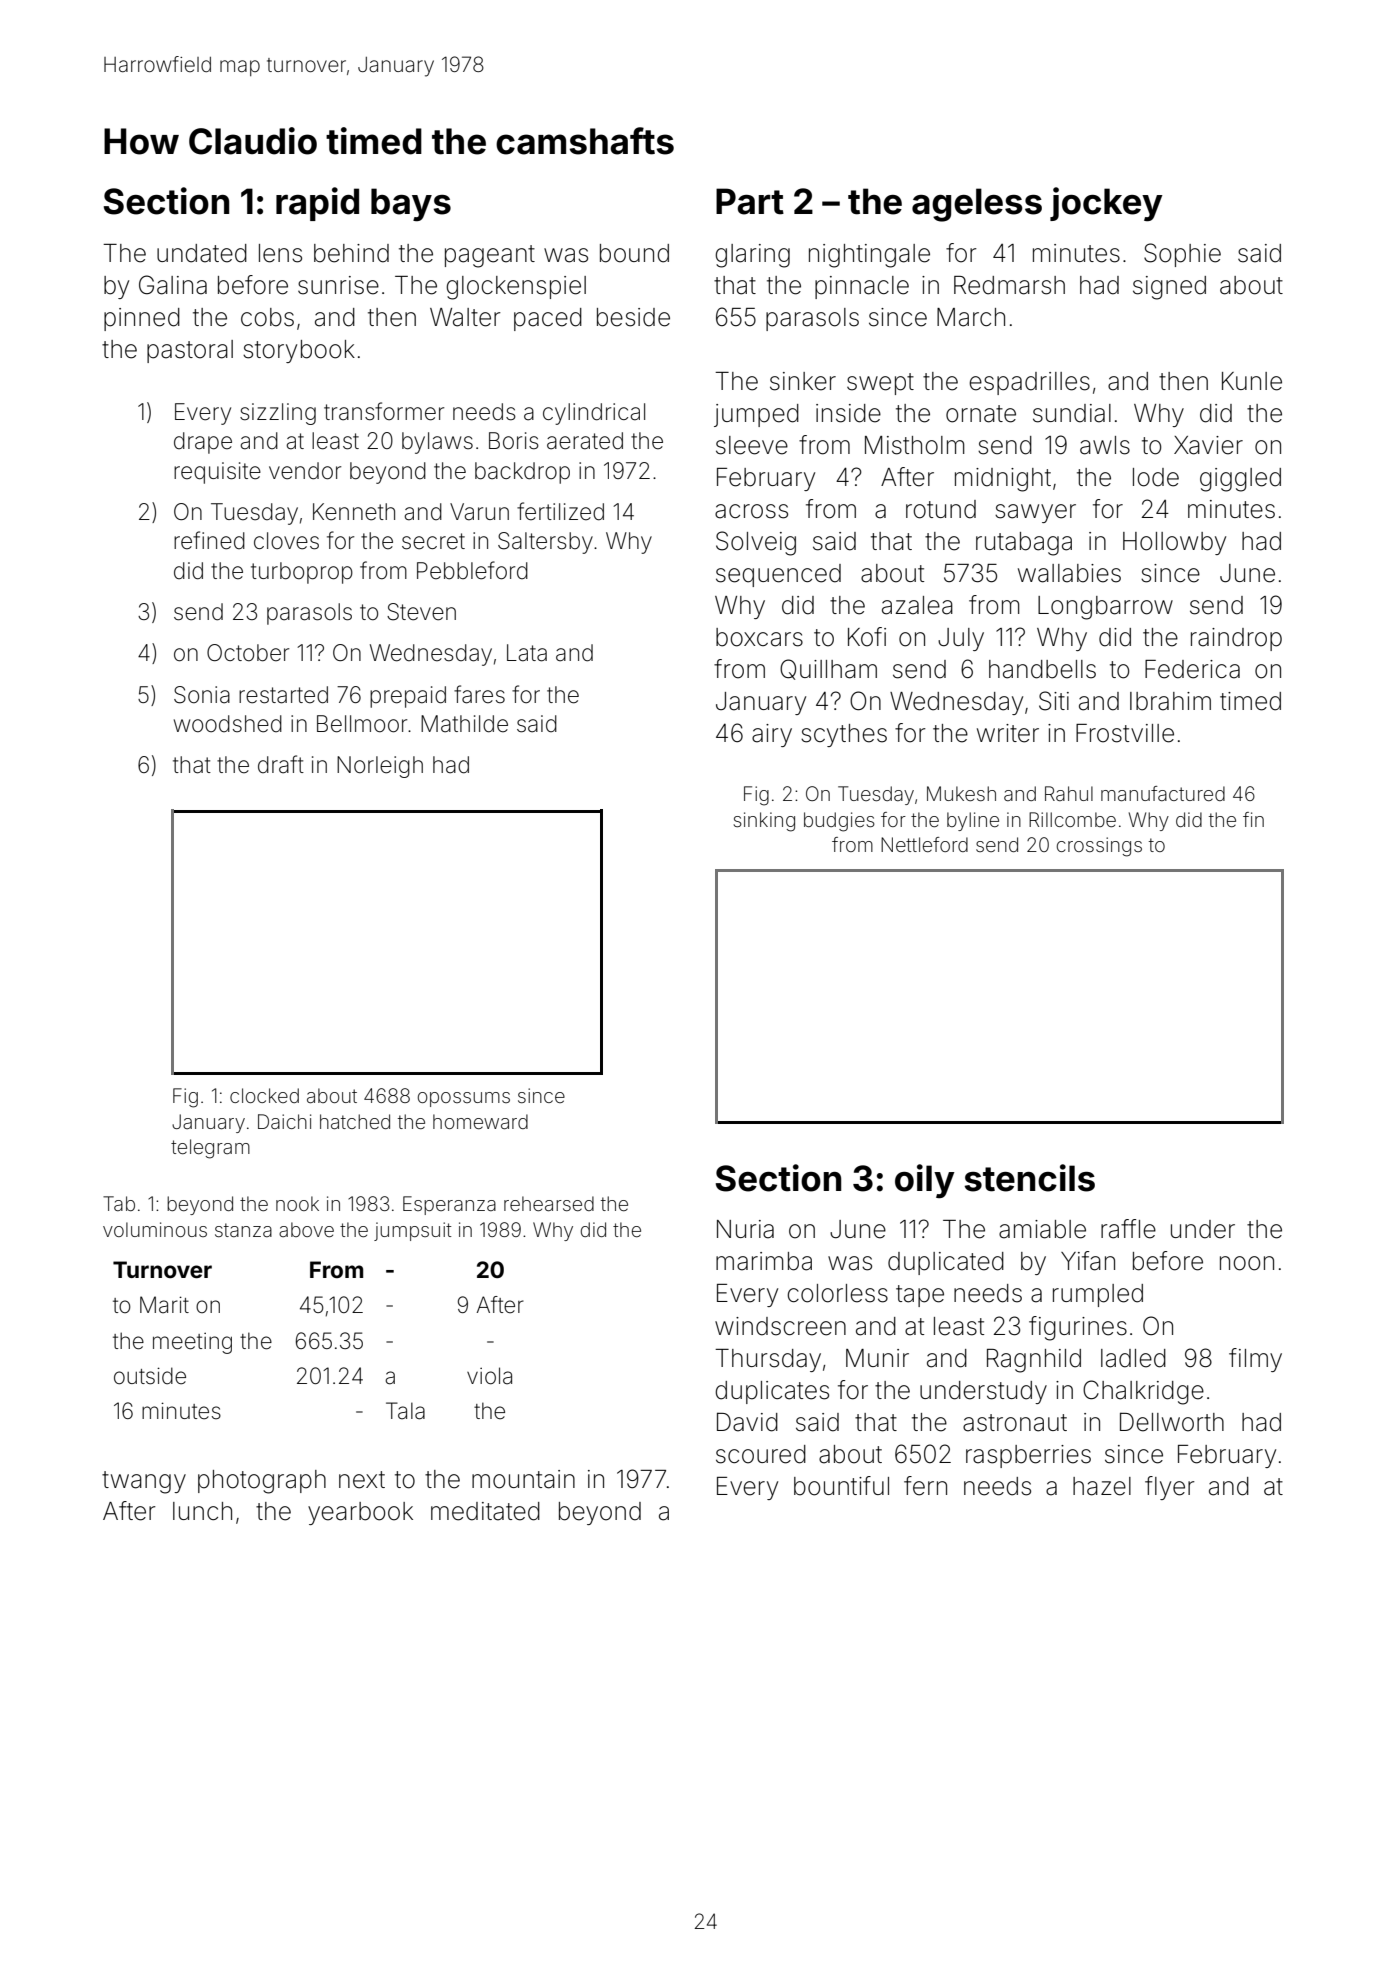  Describe the element at coordinates (464, 1099) in the image. I see `opossums` at that location.
